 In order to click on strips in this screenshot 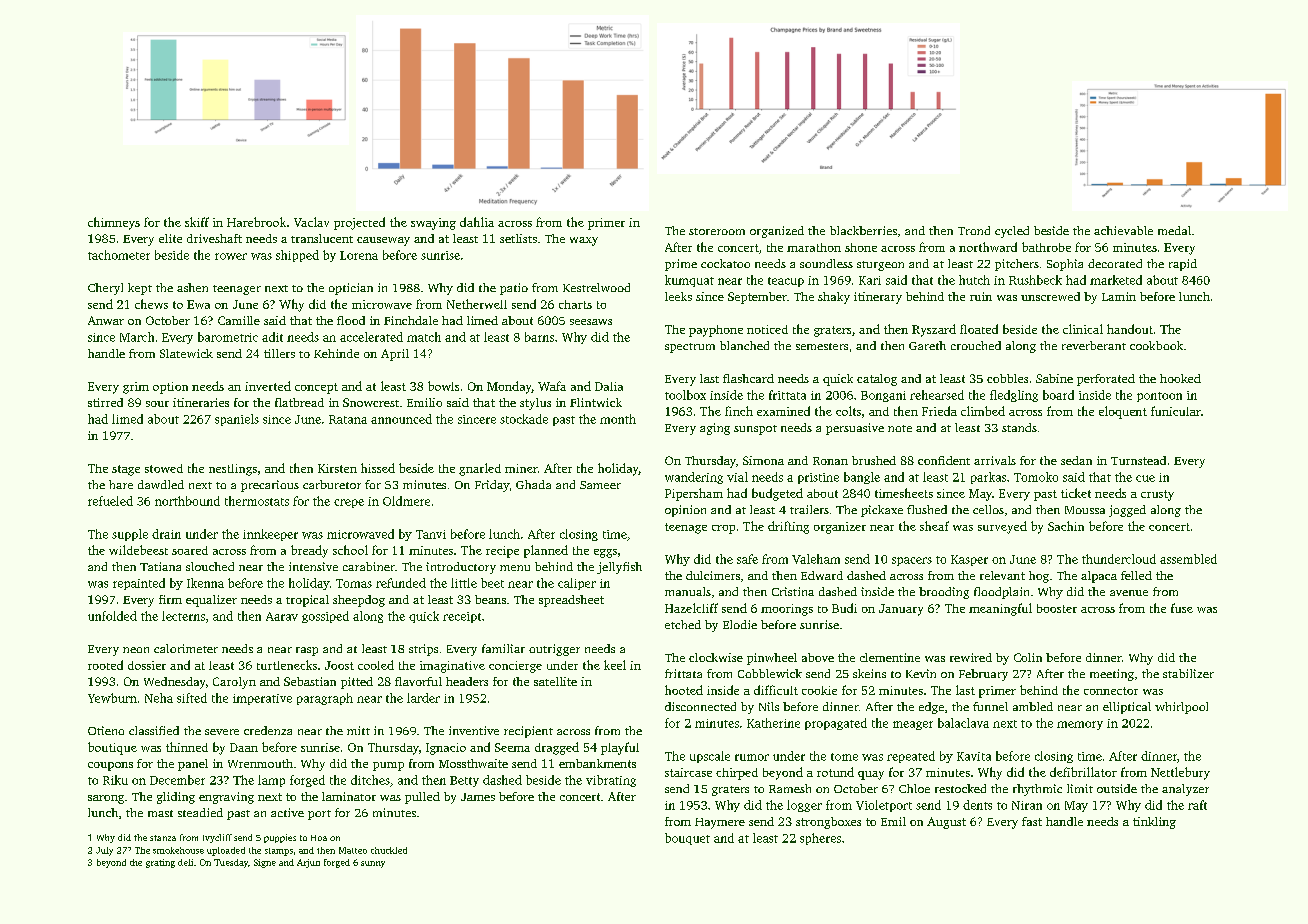, I will do `click(423, 650)`.
